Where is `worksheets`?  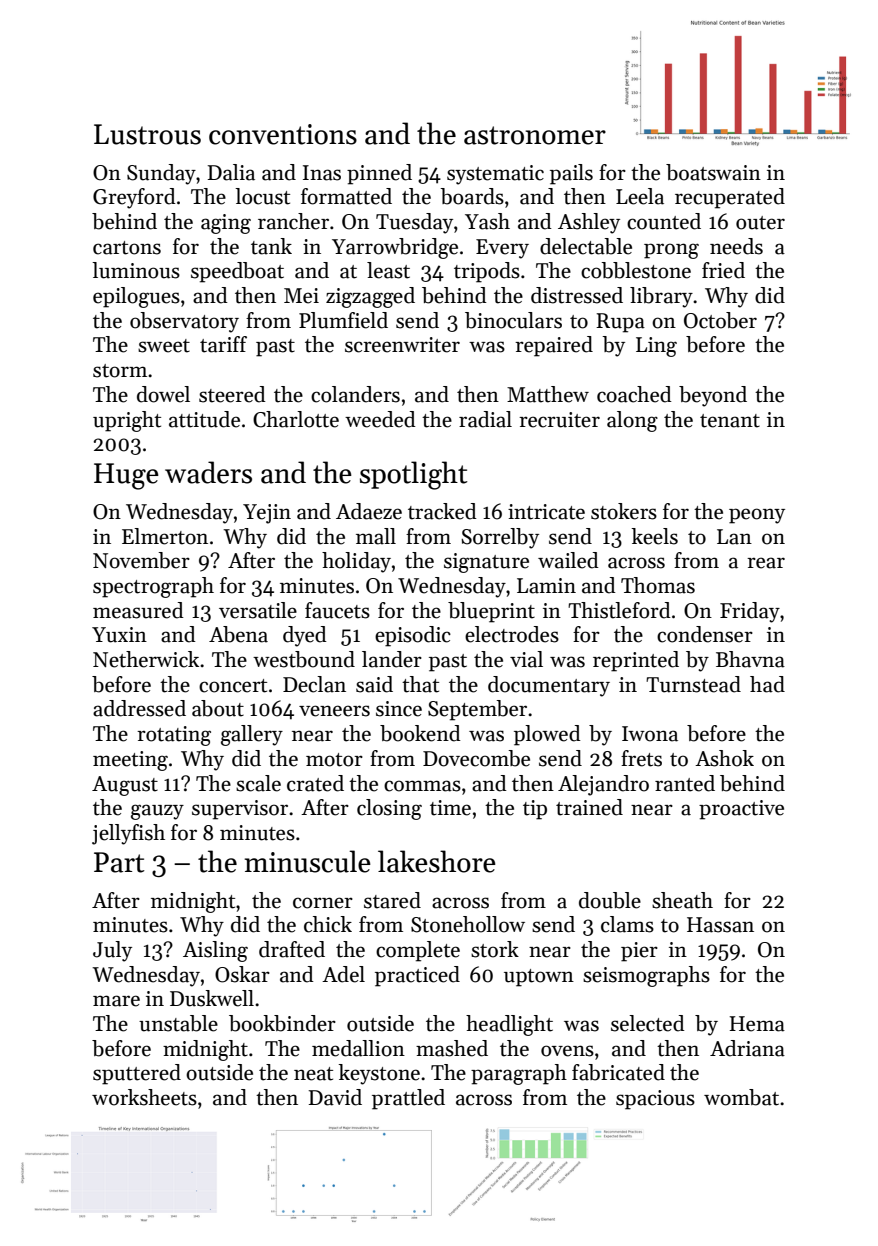
worksheets is located at coordinates (144, 1097).
